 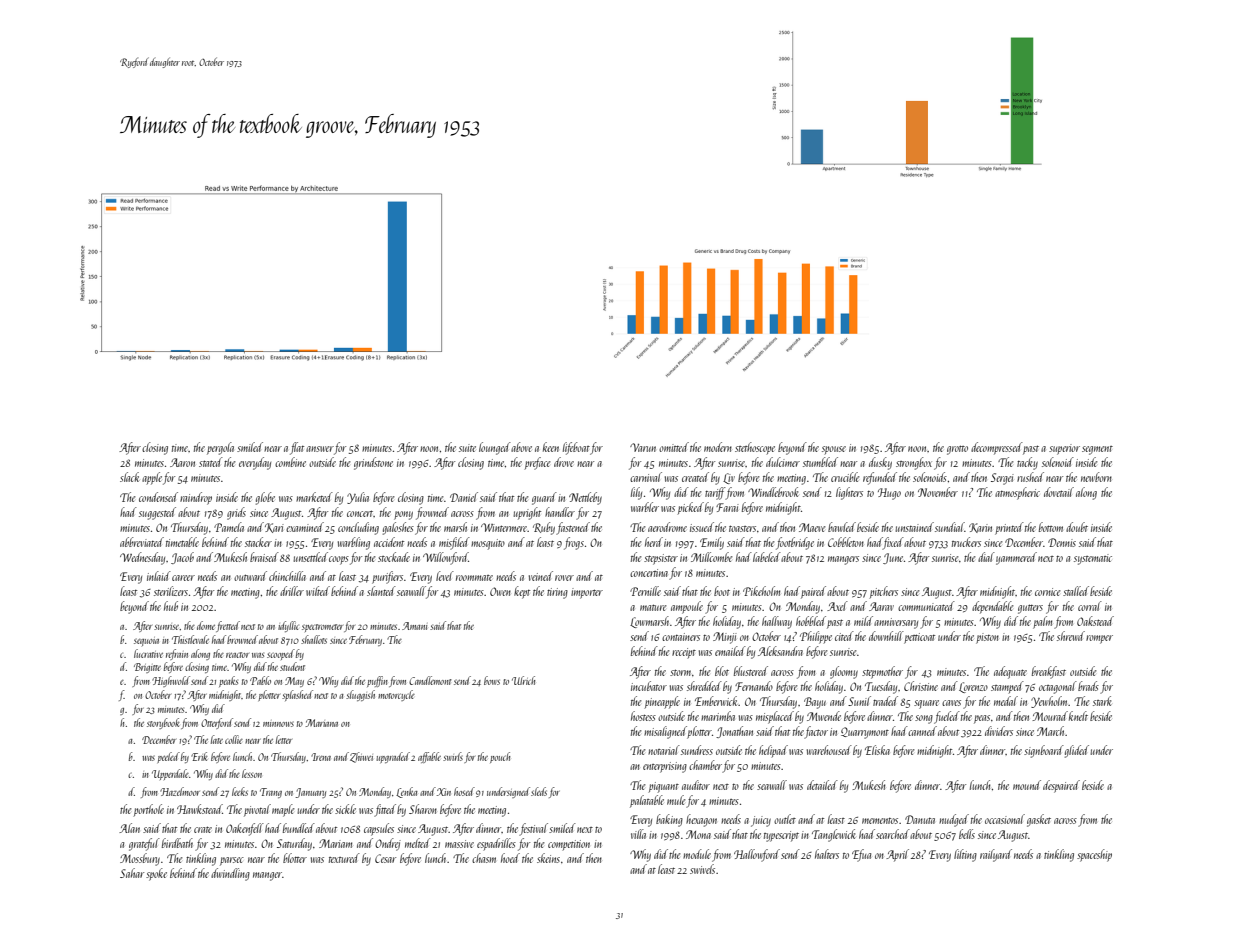 What do you see at coordinates (1090, 606) in the screenshot?
I see `corral` at bounding box center [1090, 606].
